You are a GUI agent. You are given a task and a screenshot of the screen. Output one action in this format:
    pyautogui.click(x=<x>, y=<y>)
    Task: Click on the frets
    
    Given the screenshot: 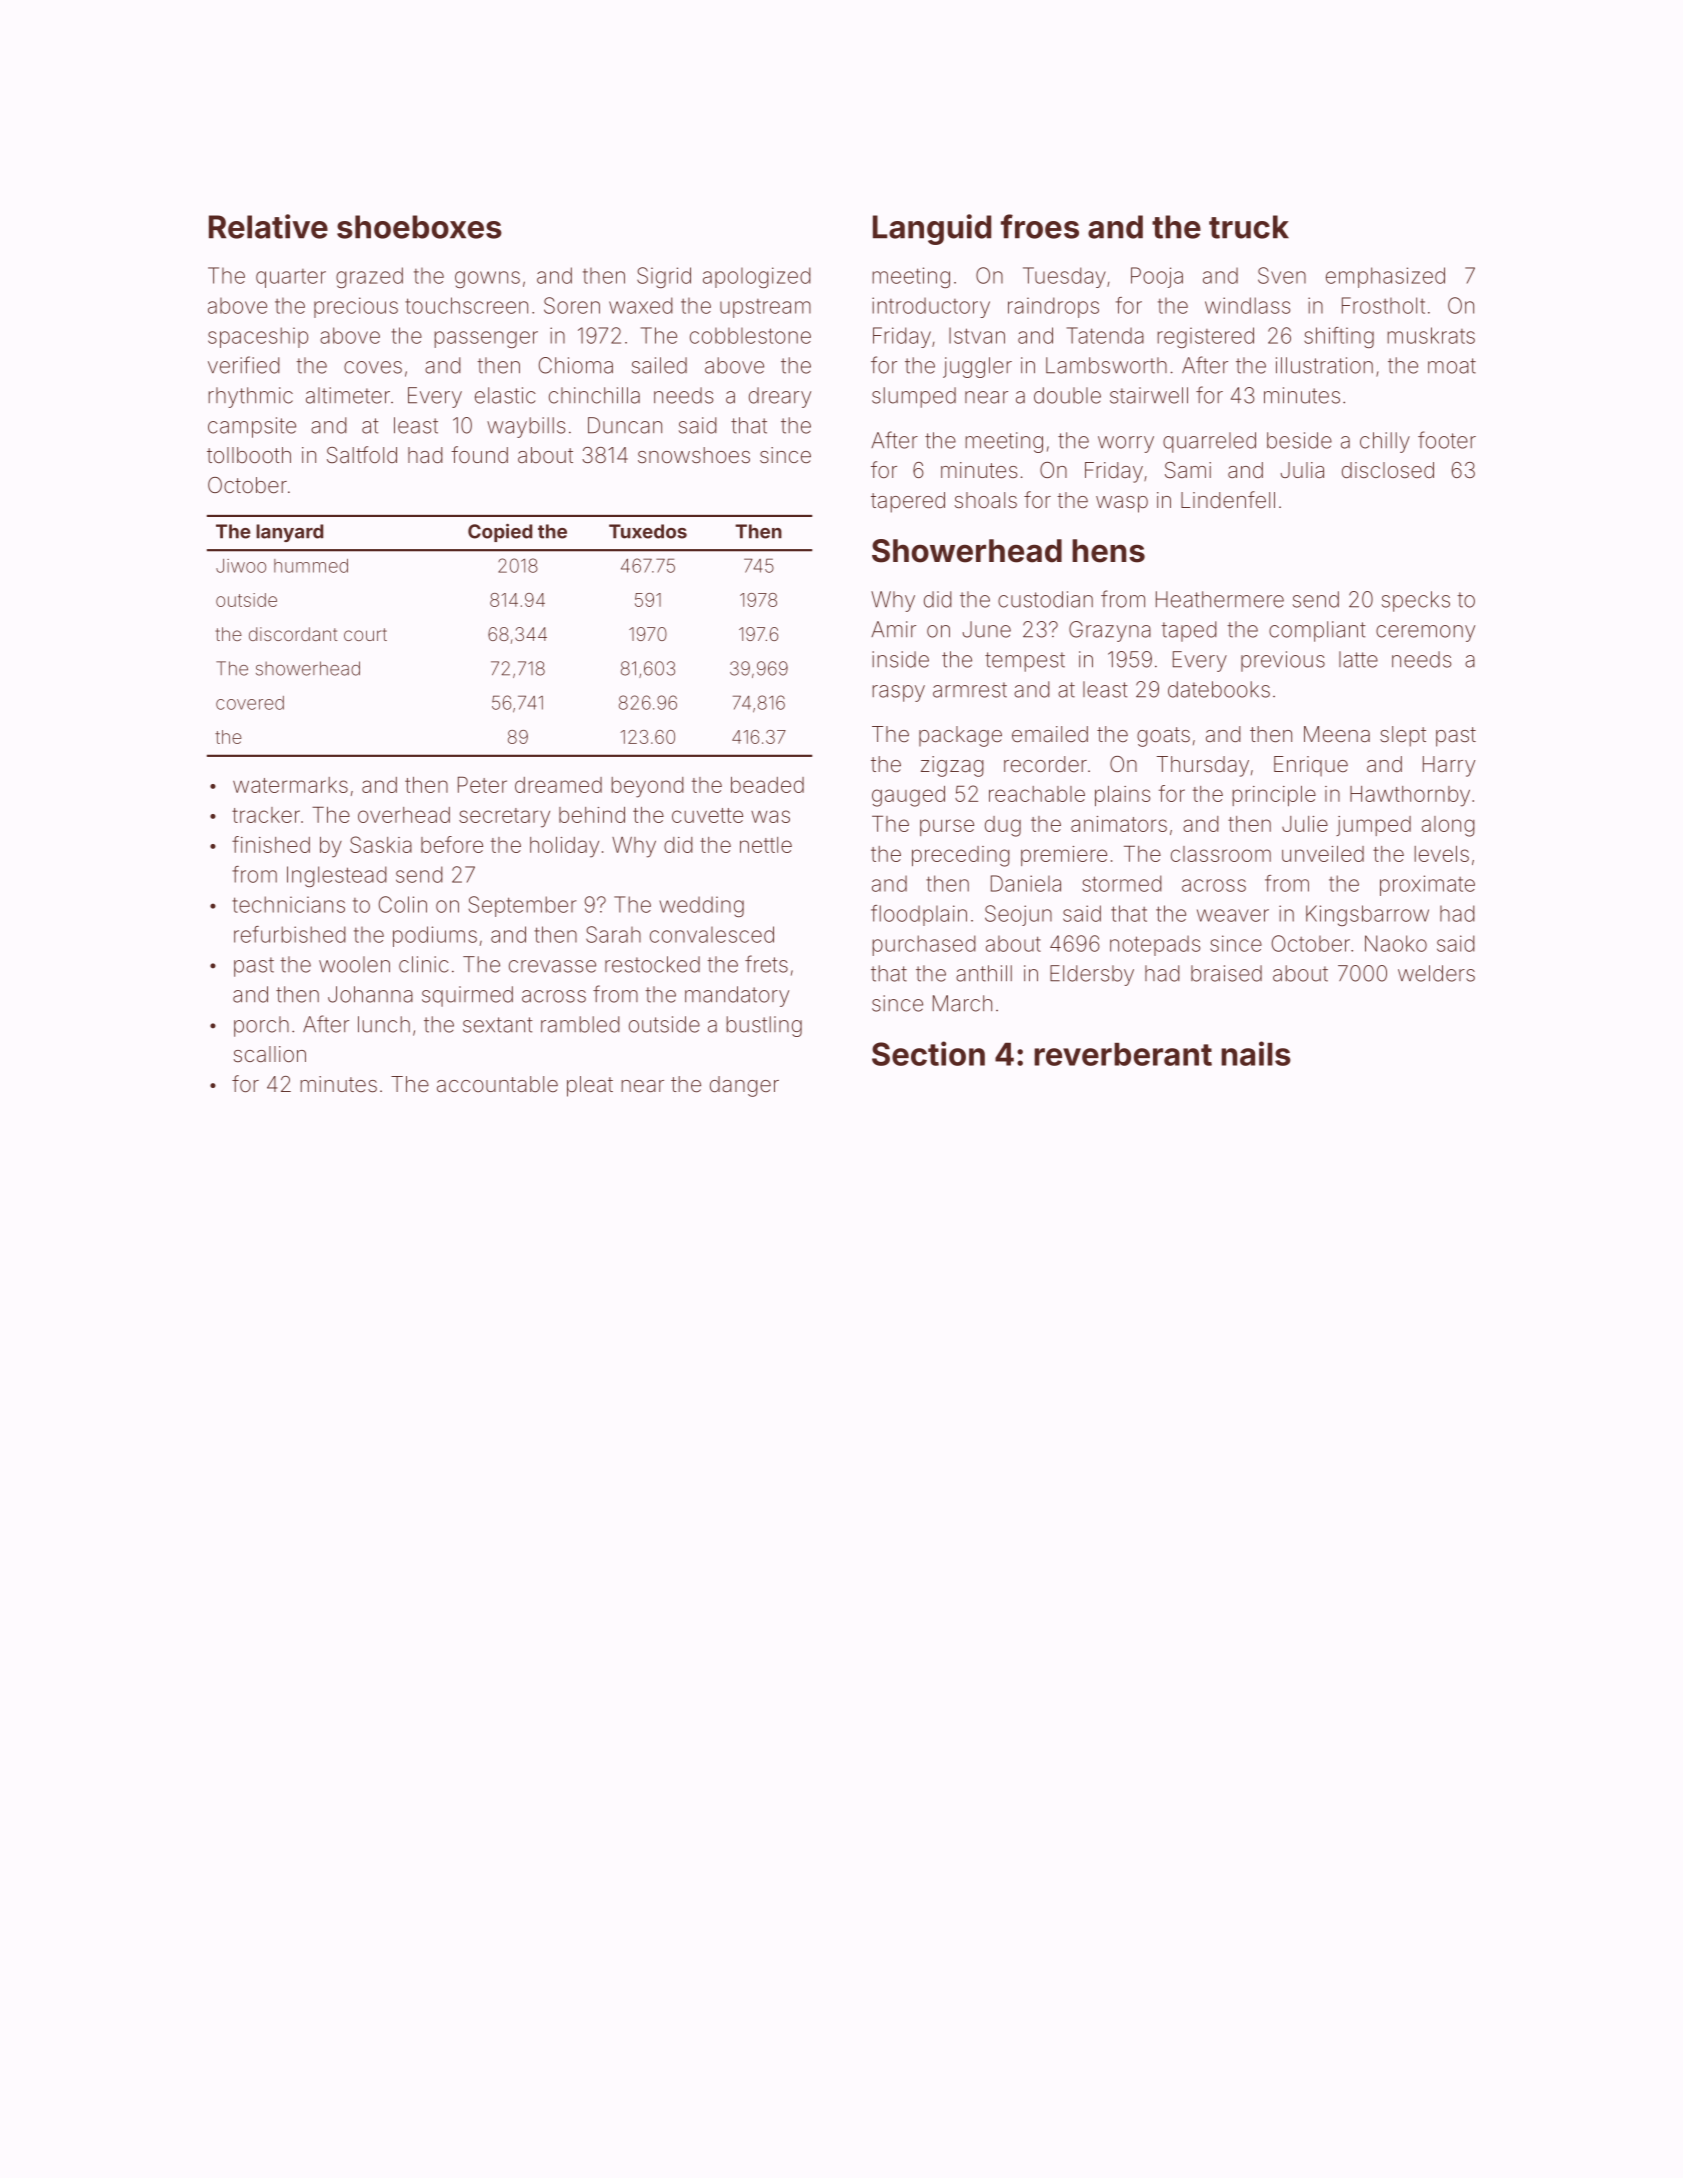 What is the action you would take?
    pyautogui.click(x=766, y=964)
